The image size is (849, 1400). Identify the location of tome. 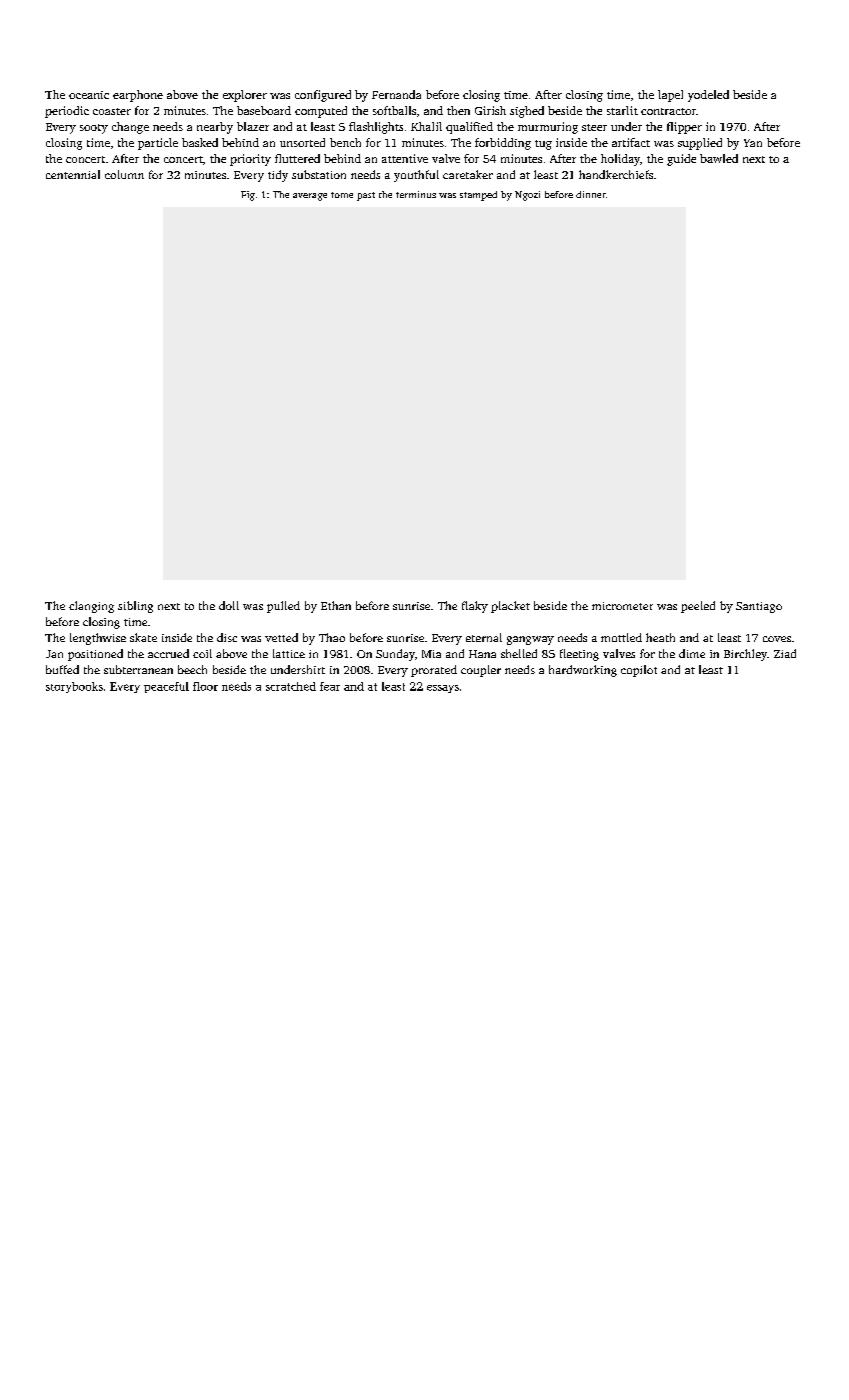
(342, 195).
